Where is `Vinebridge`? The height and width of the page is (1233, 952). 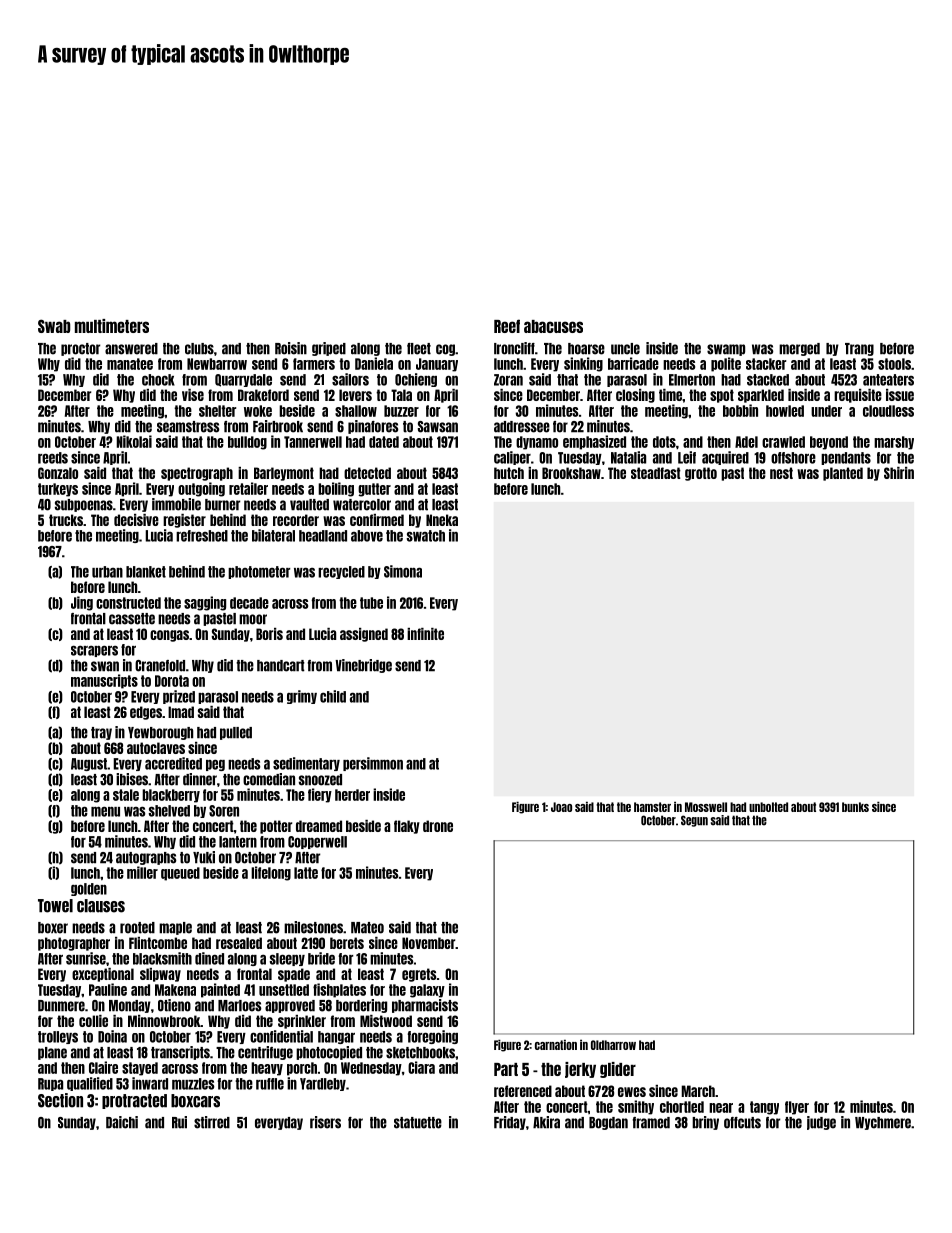 Vinebridge is located at coordinates (363, 666).
